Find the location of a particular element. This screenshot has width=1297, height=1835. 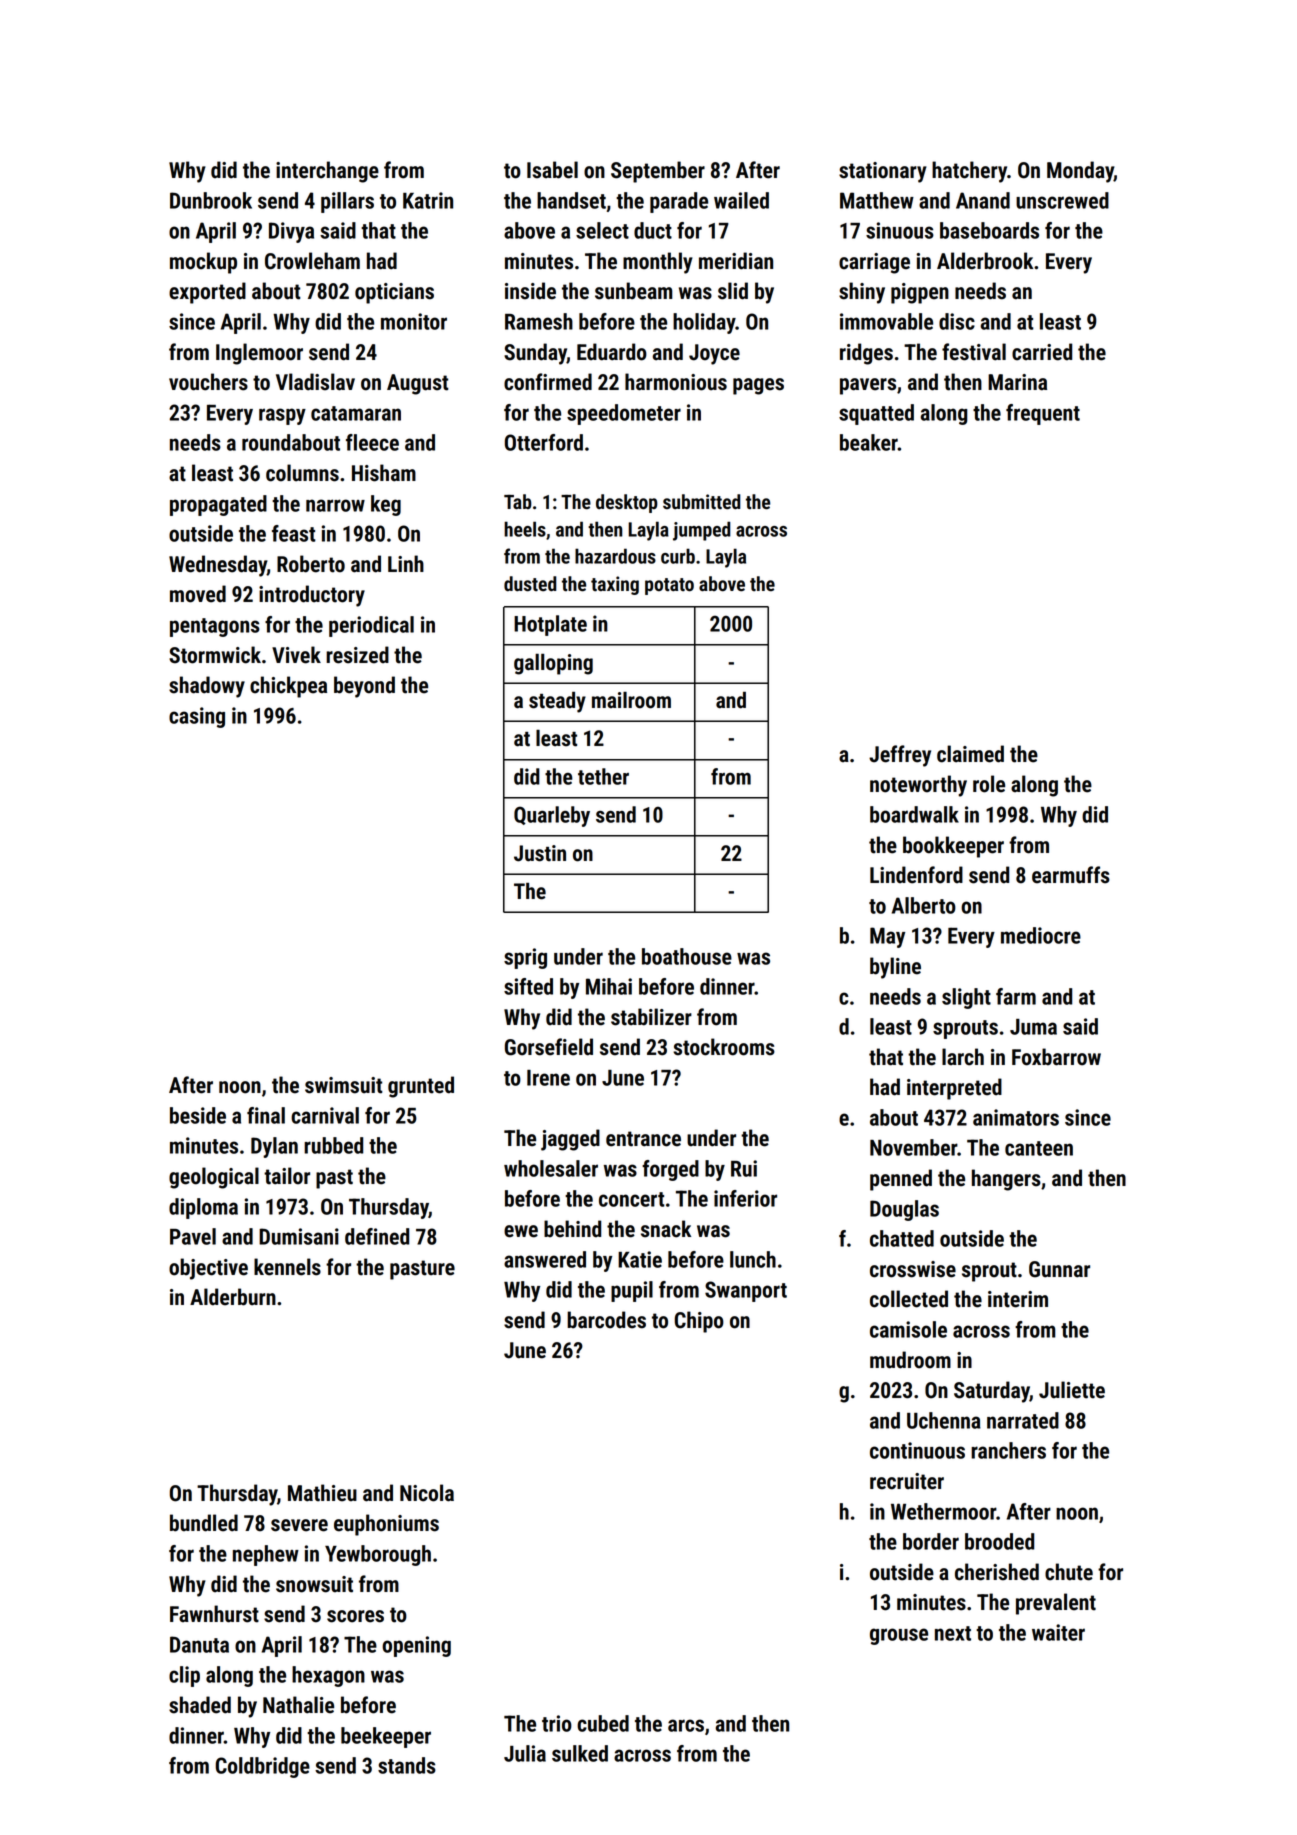

byline is located at coordinates (895, 968).
